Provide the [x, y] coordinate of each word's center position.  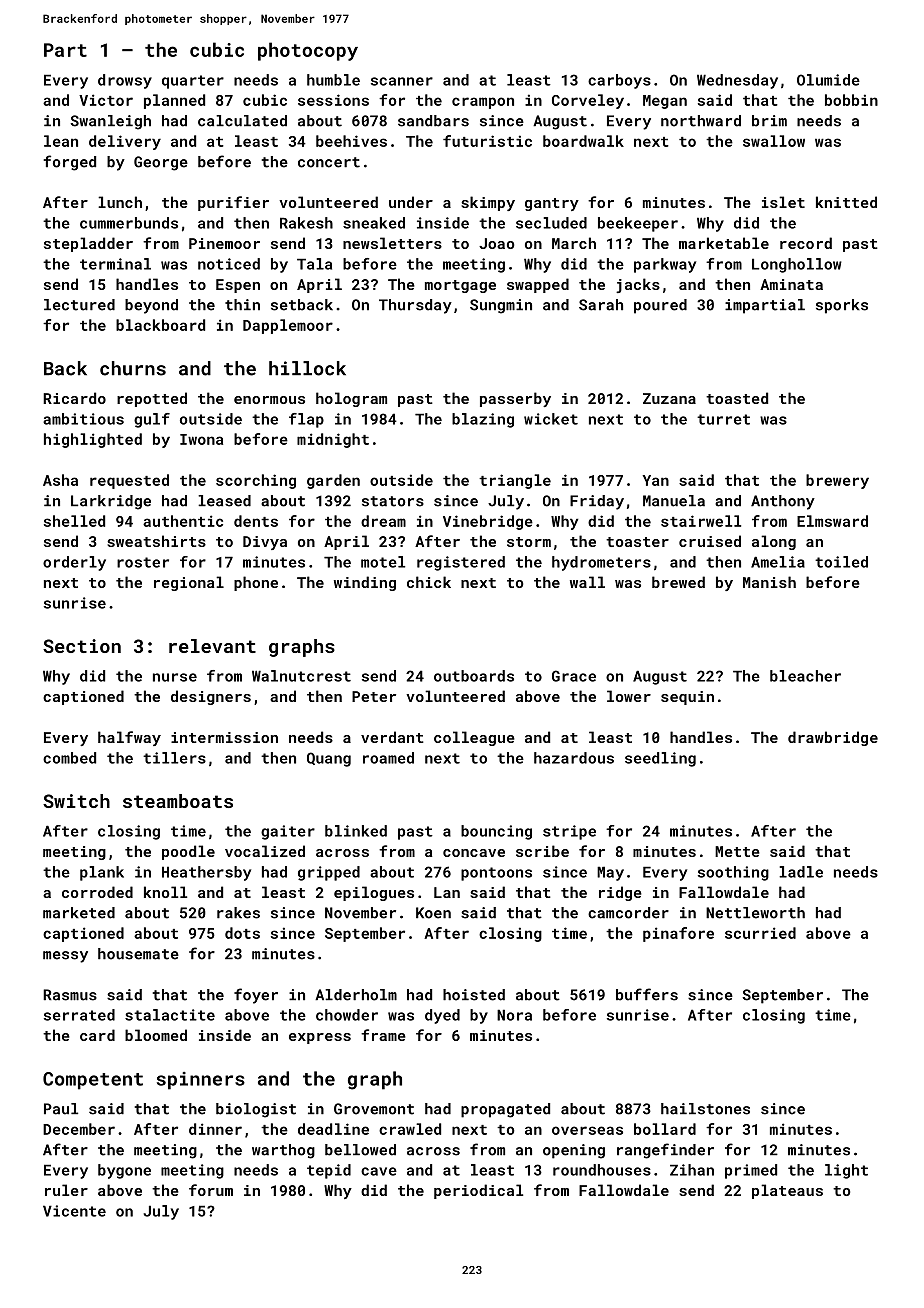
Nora [514, 1015]
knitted [846, 202]
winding [365, 583]
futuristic [487, 141]
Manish [769, 582]
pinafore [678, 934]
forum [211, 1190]
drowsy [125, 81]
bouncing [496, 832]
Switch [76, 801]
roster [143, 562]
